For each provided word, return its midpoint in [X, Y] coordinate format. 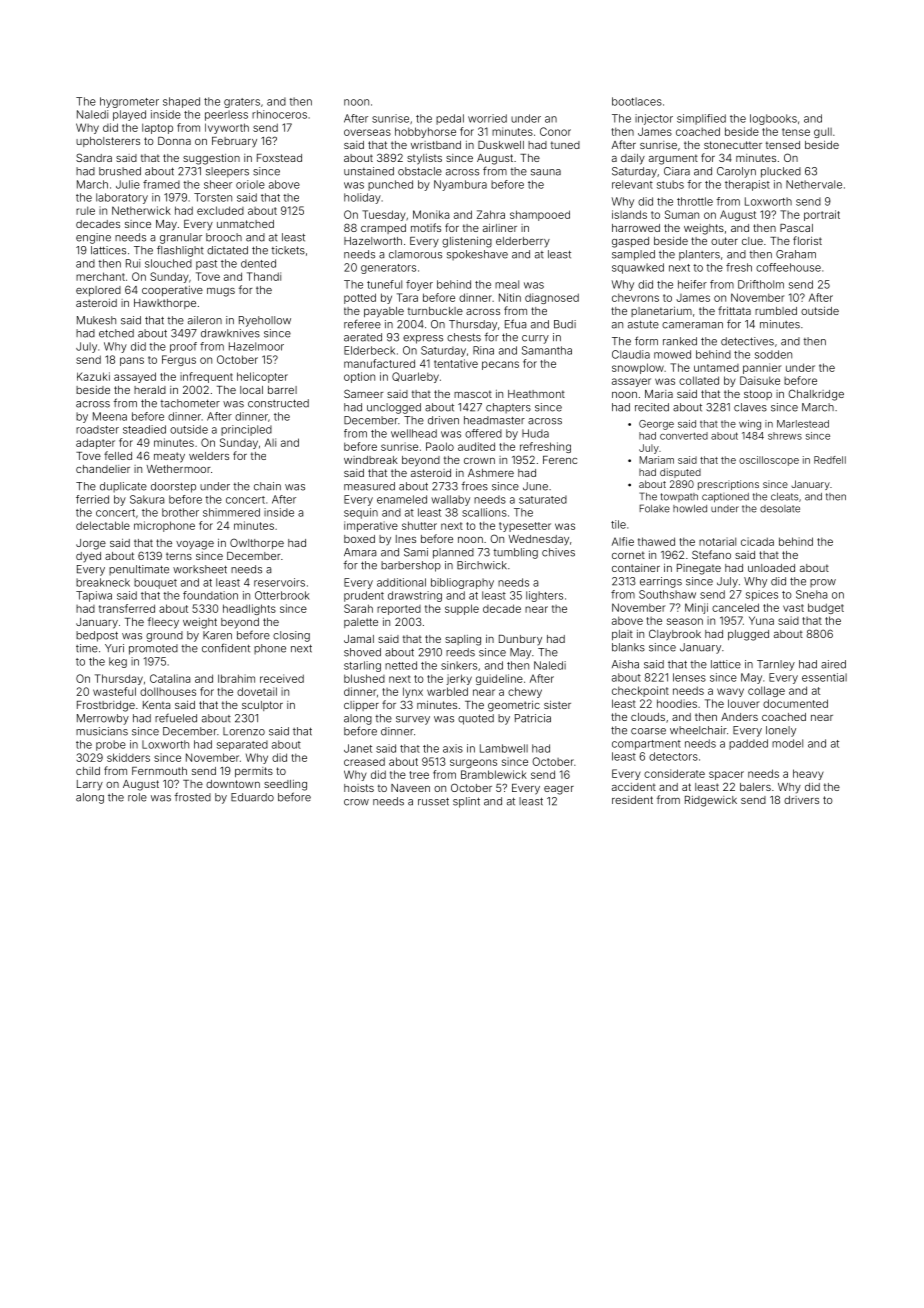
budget [826, 608]
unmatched [245, 224]
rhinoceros [279, 114]
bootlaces [637, 101]
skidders [128, 757]
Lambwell [504, 748]
